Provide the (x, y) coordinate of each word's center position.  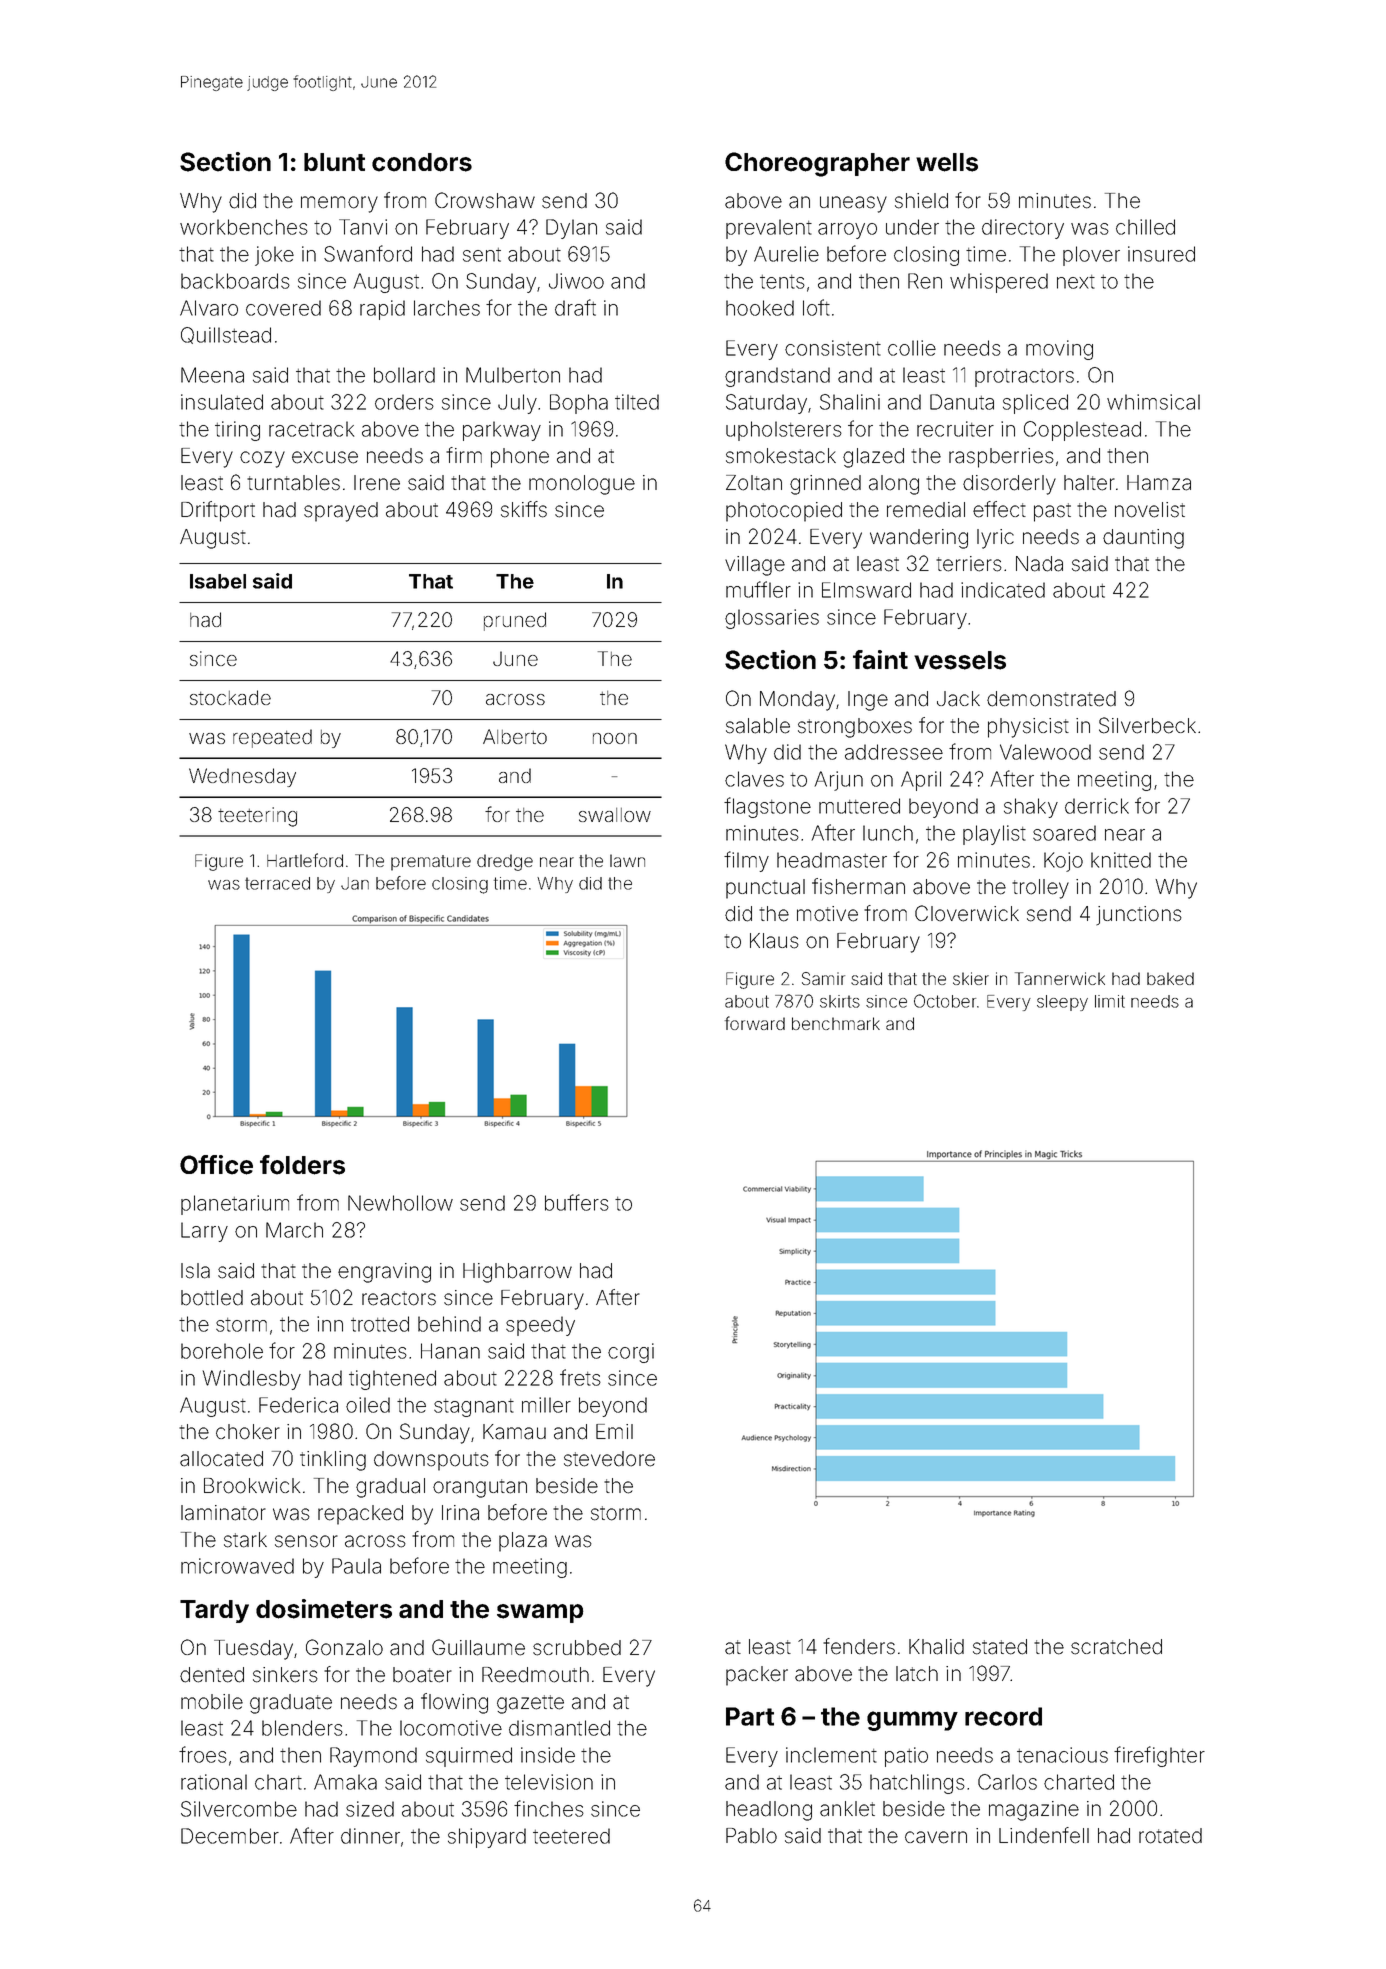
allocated (221, 1459)
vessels (960, 660)
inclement (831, 1755)
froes (203, 1754)
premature (431, 863)
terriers (969, 564)
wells (947, 162)
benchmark (836, 1023)
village (755, 566)
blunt (334, 162)
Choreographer (817, 164)
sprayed (341, 512)
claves (754, 779)
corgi (631, 1353)
